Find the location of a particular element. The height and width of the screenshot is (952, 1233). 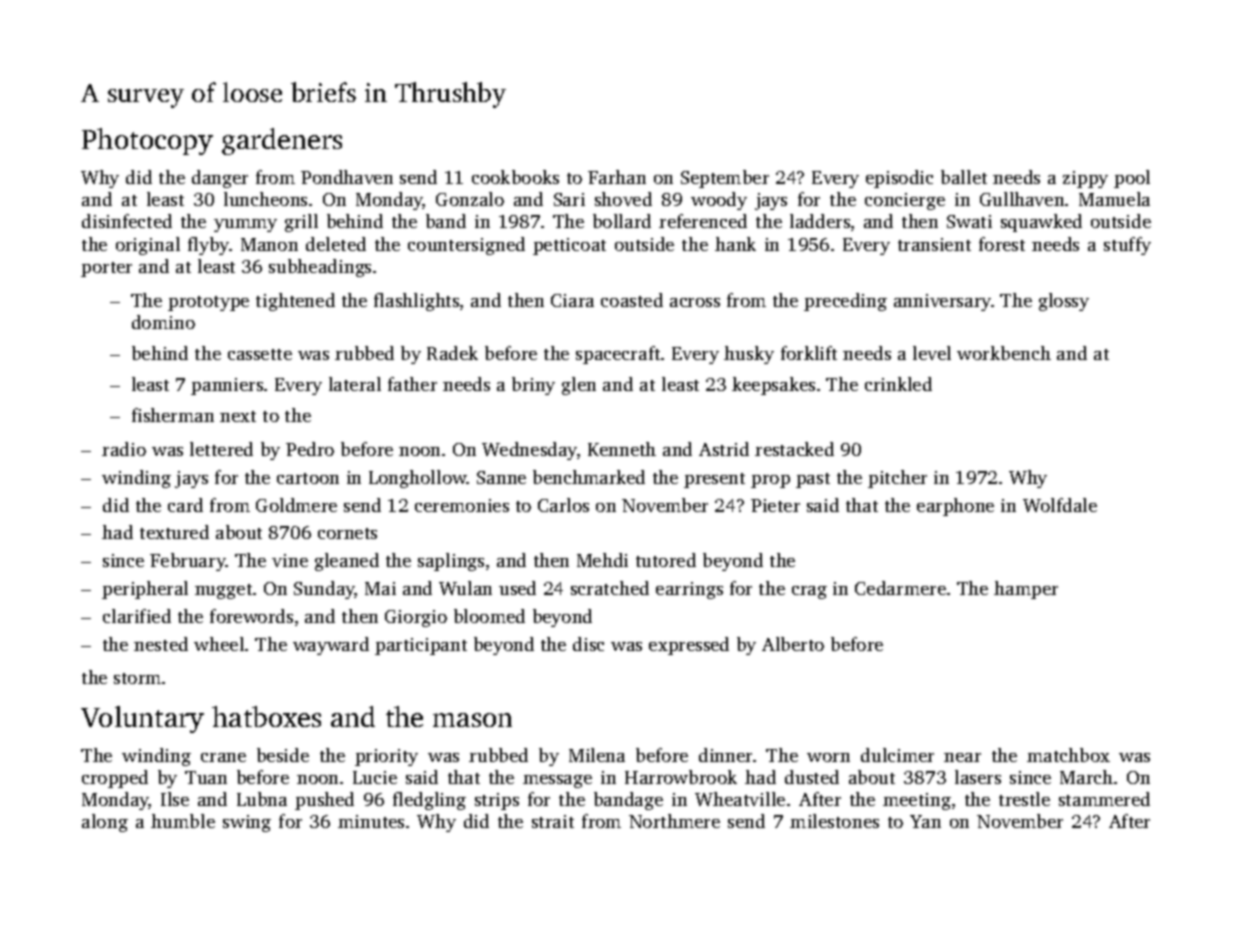

tutored is located at coordinates (666, 560).
